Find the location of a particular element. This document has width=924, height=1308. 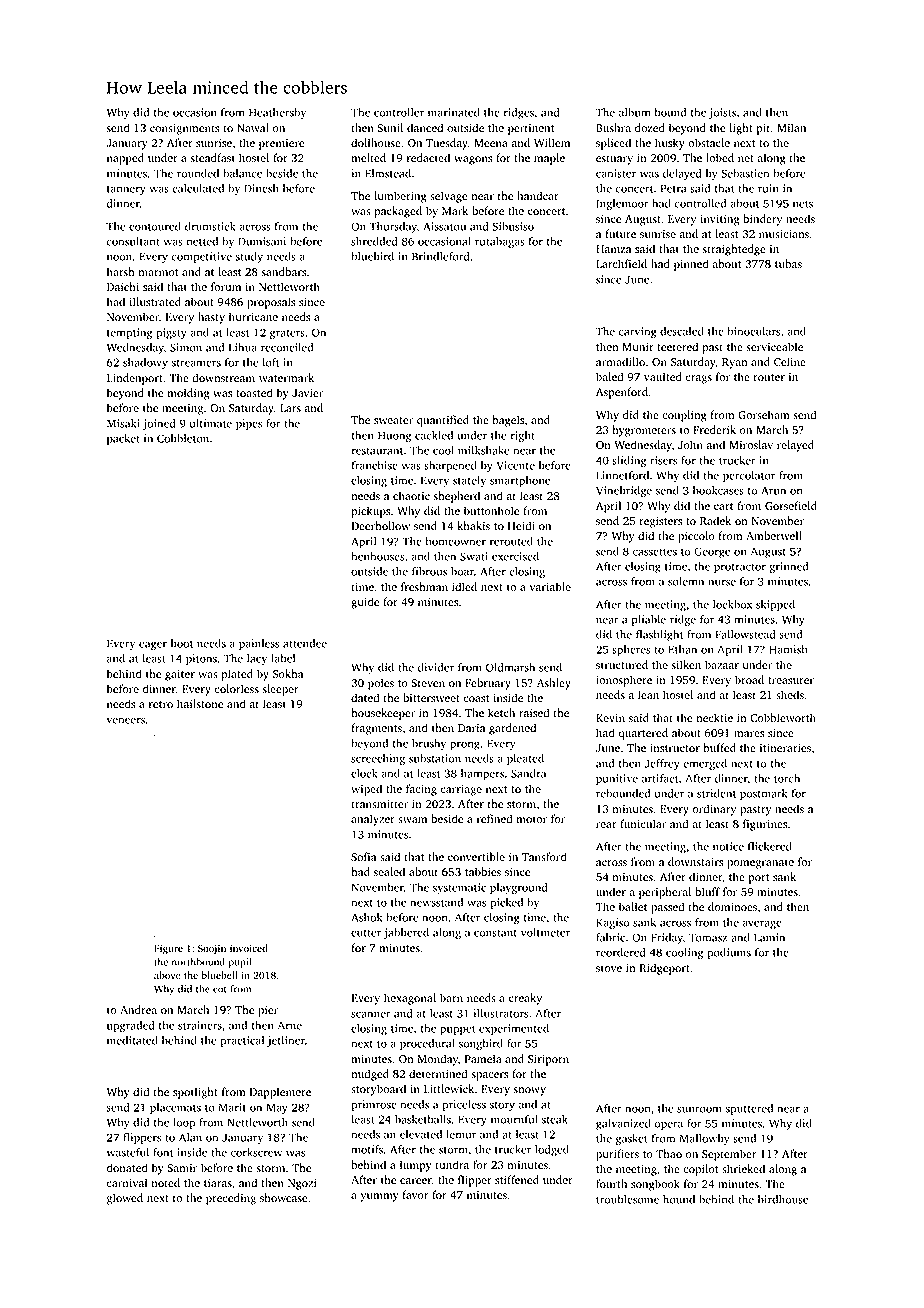

Lamin is located at coordinates (769, 937).
